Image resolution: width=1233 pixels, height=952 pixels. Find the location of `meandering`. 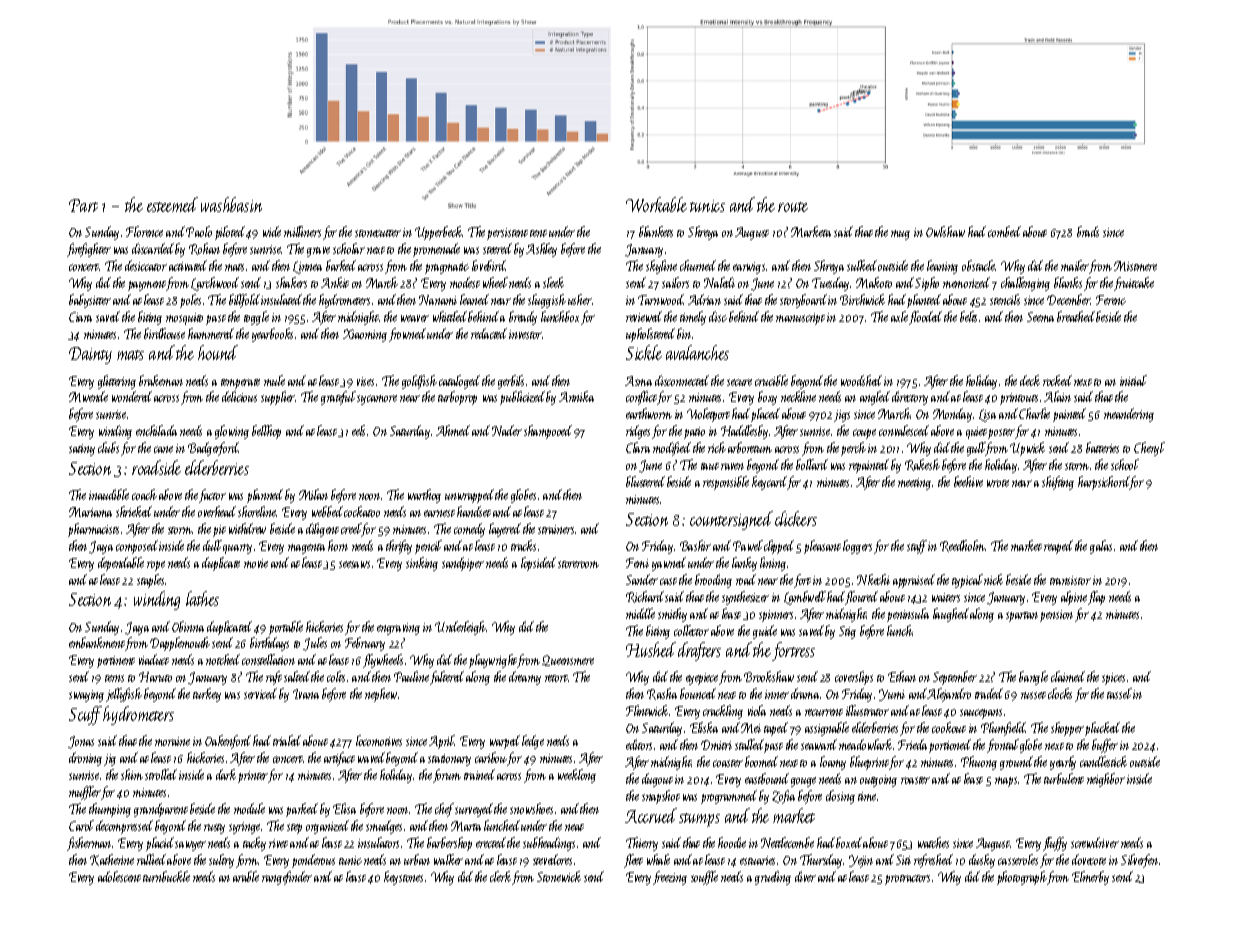

meandering is located at coordinates (1129, 415).
